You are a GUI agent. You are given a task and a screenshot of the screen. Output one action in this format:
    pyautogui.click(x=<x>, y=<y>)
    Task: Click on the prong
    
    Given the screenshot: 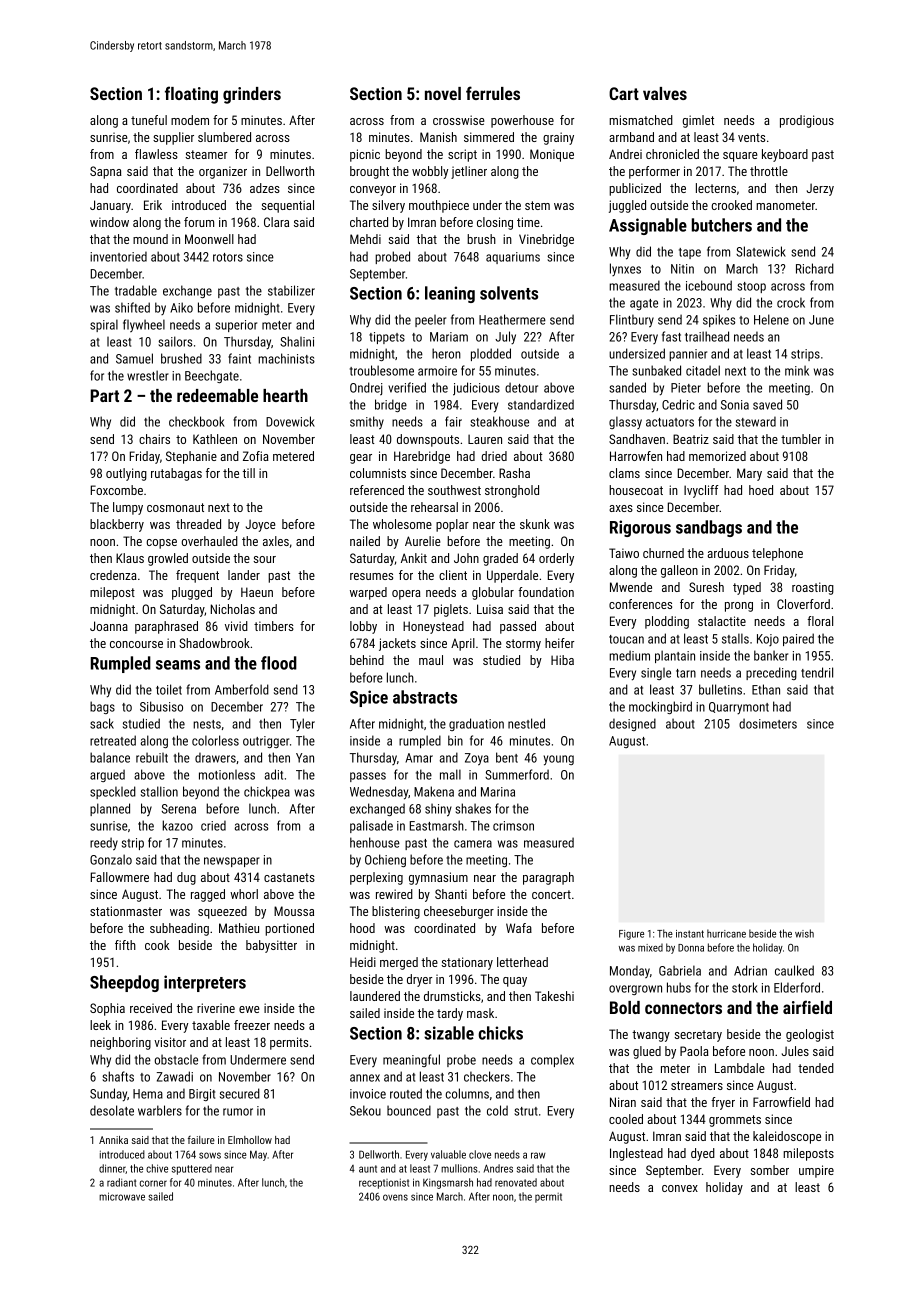 What is the action you would take?
    pyautogui.click(x=739, y=607)
